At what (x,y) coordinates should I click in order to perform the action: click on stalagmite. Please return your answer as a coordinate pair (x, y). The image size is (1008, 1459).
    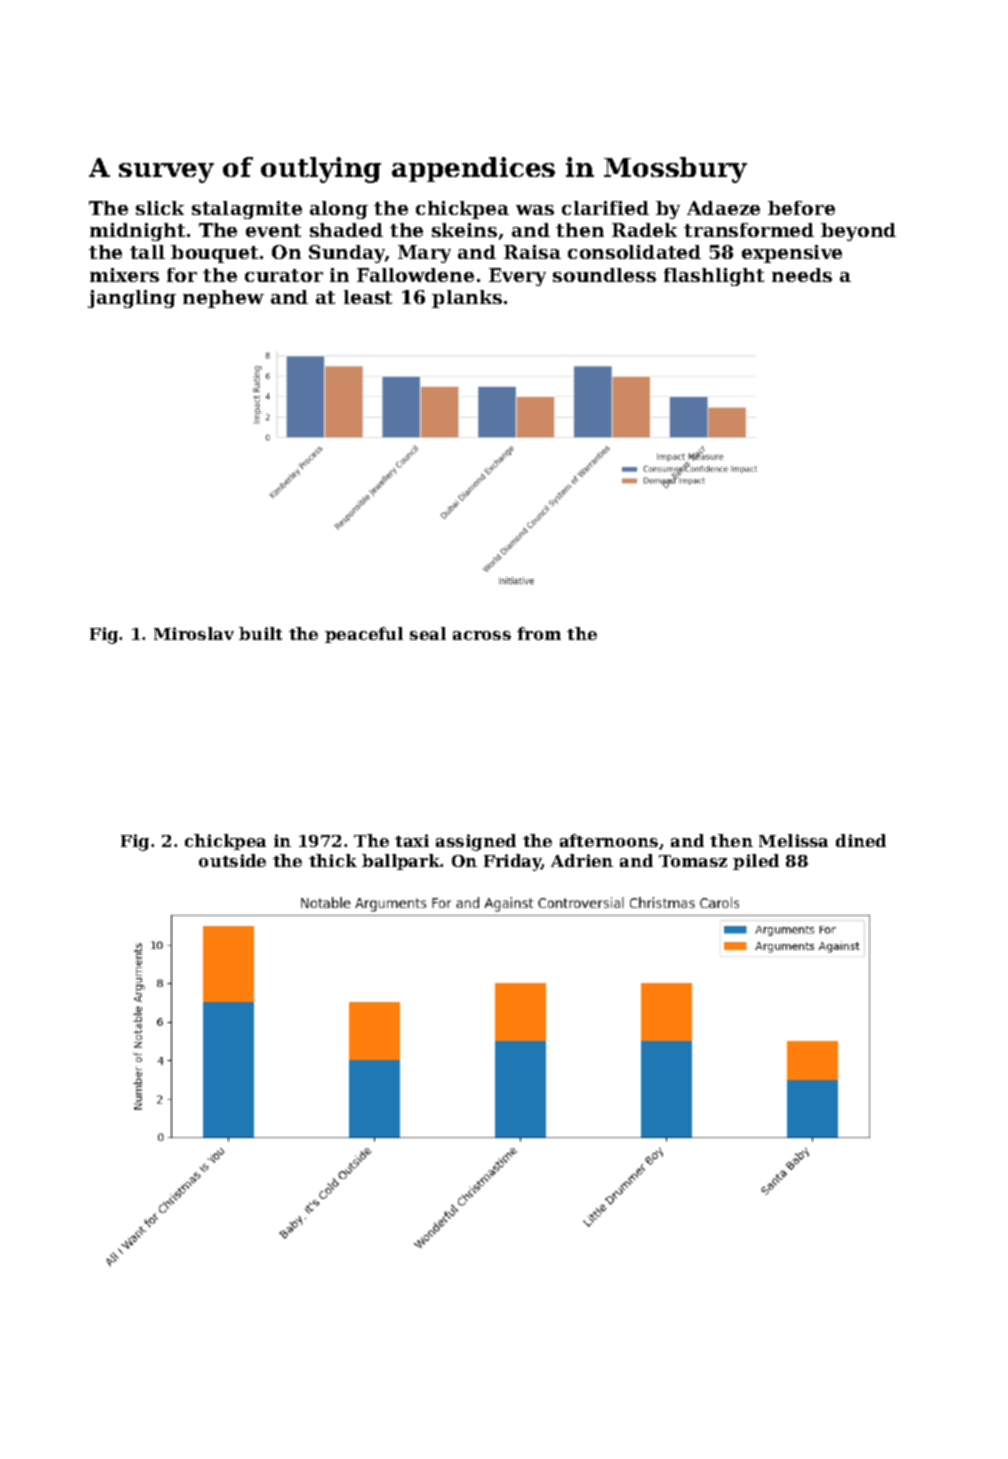
    Looking at the image, I should click on (247, 210).
